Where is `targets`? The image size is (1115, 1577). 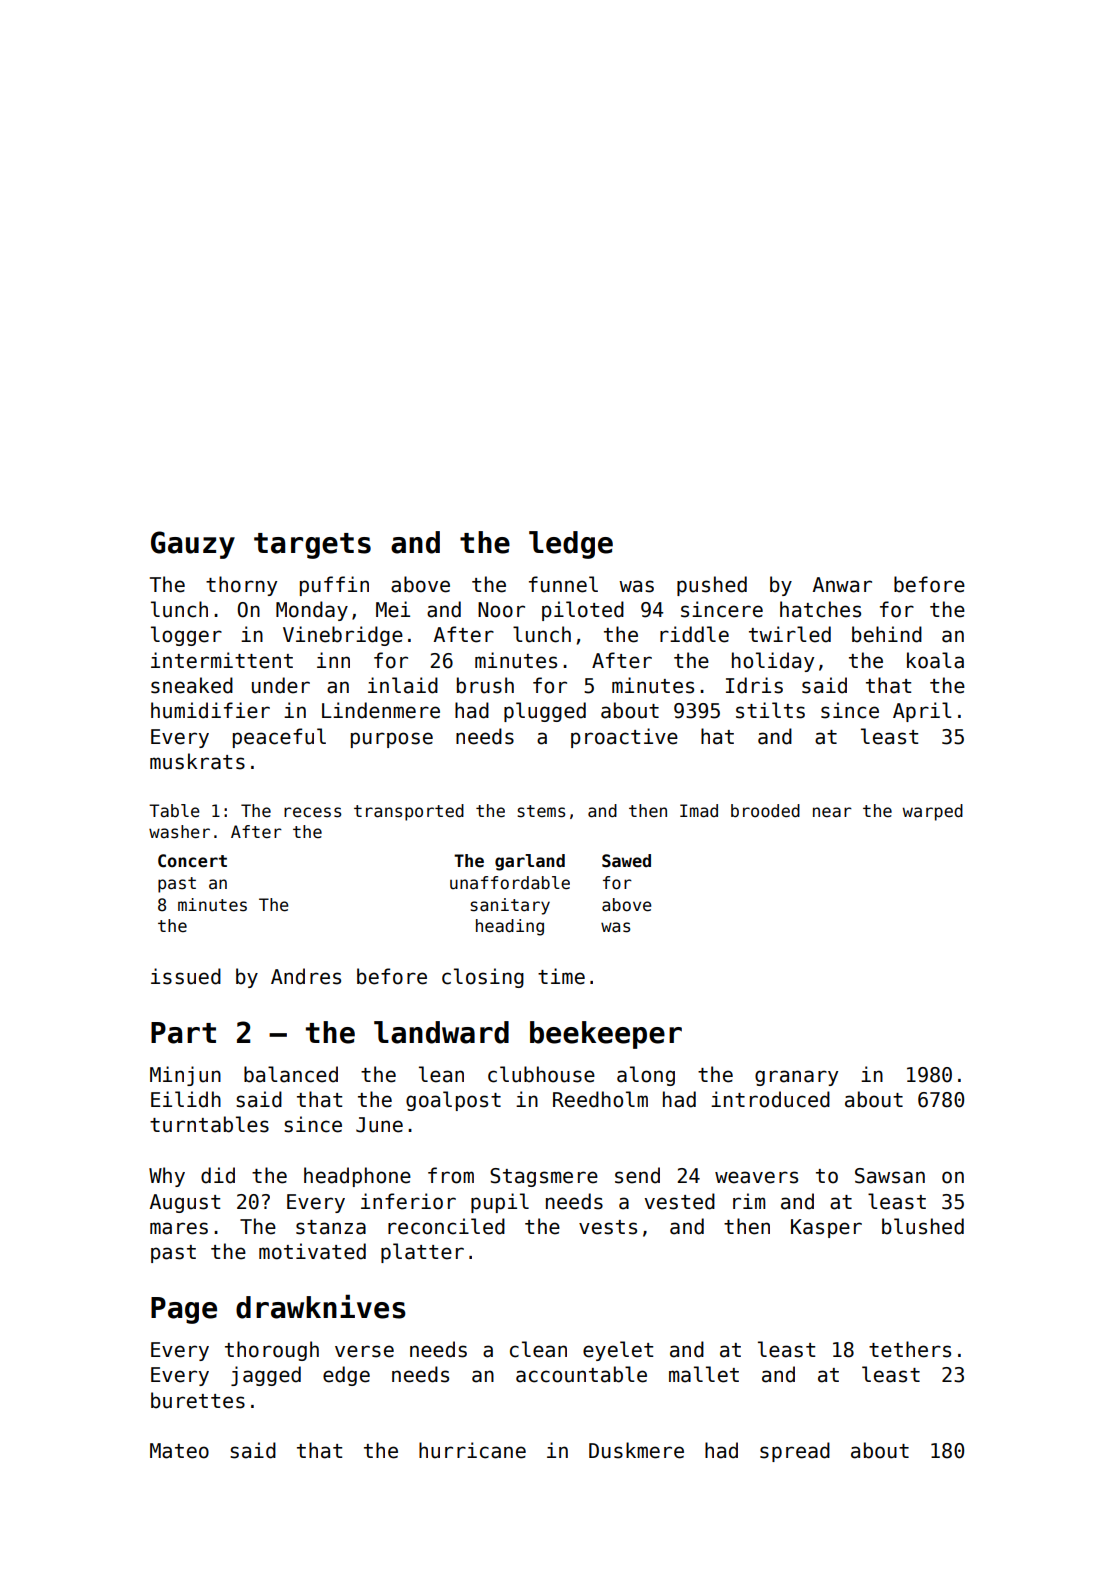 targets is located at coordinates (312, 546).
